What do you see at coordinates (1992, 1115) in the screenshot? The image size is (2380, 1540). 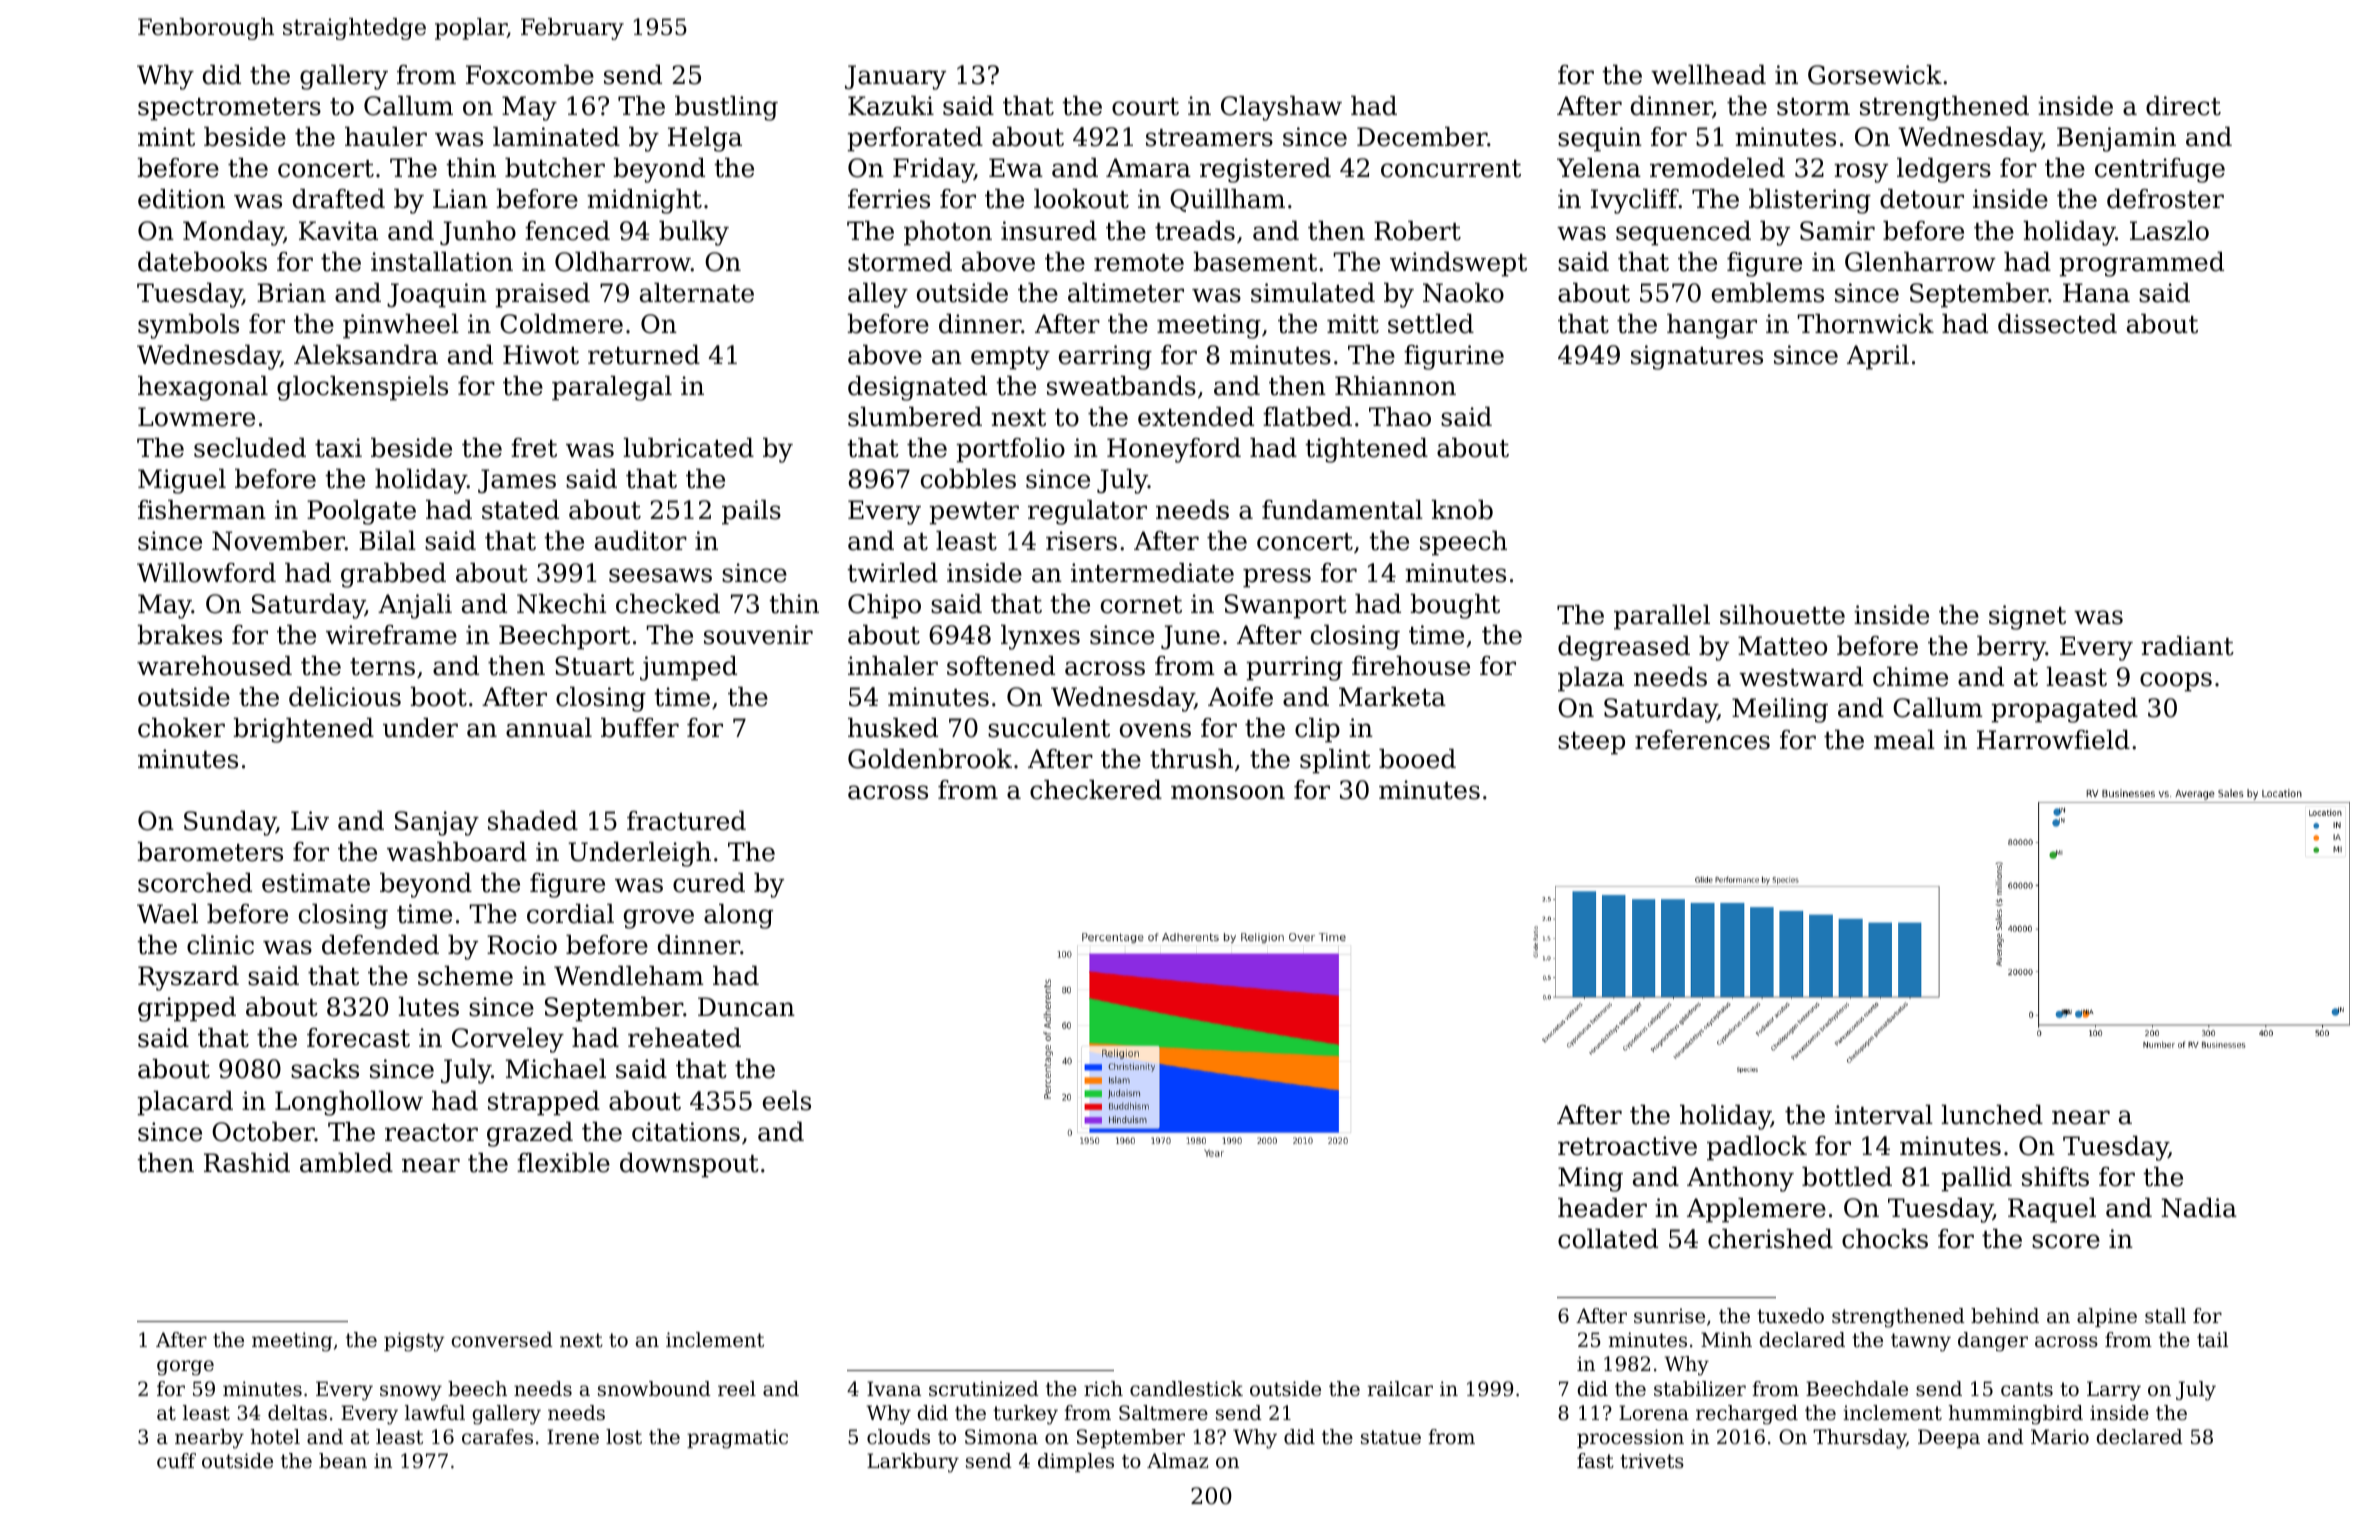 I see `lunched` at bounding box center [1992, 1115].
